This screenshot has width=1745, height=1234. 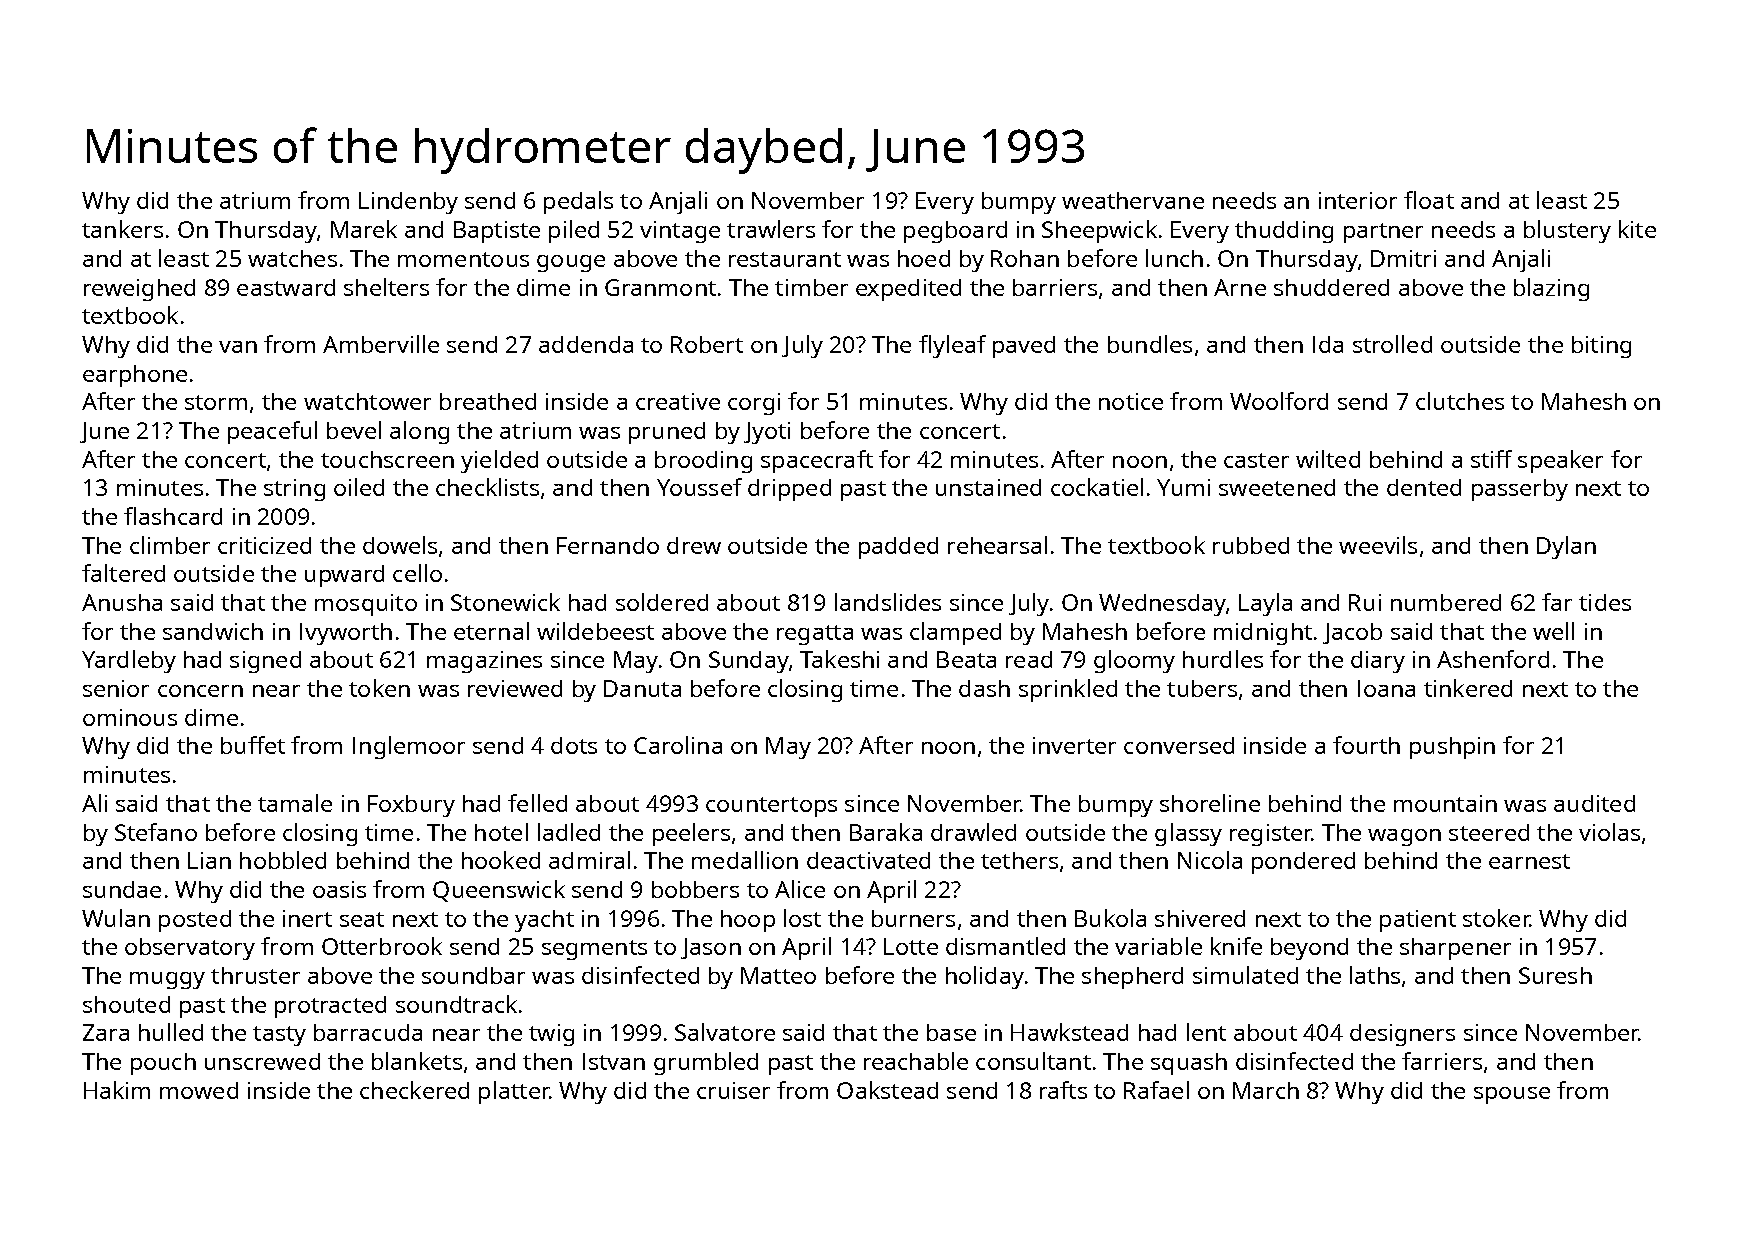 What do you see at coordinates (106, 1032) in the screenshot?
I see `Zara` at bounding box center [106, 1032].
